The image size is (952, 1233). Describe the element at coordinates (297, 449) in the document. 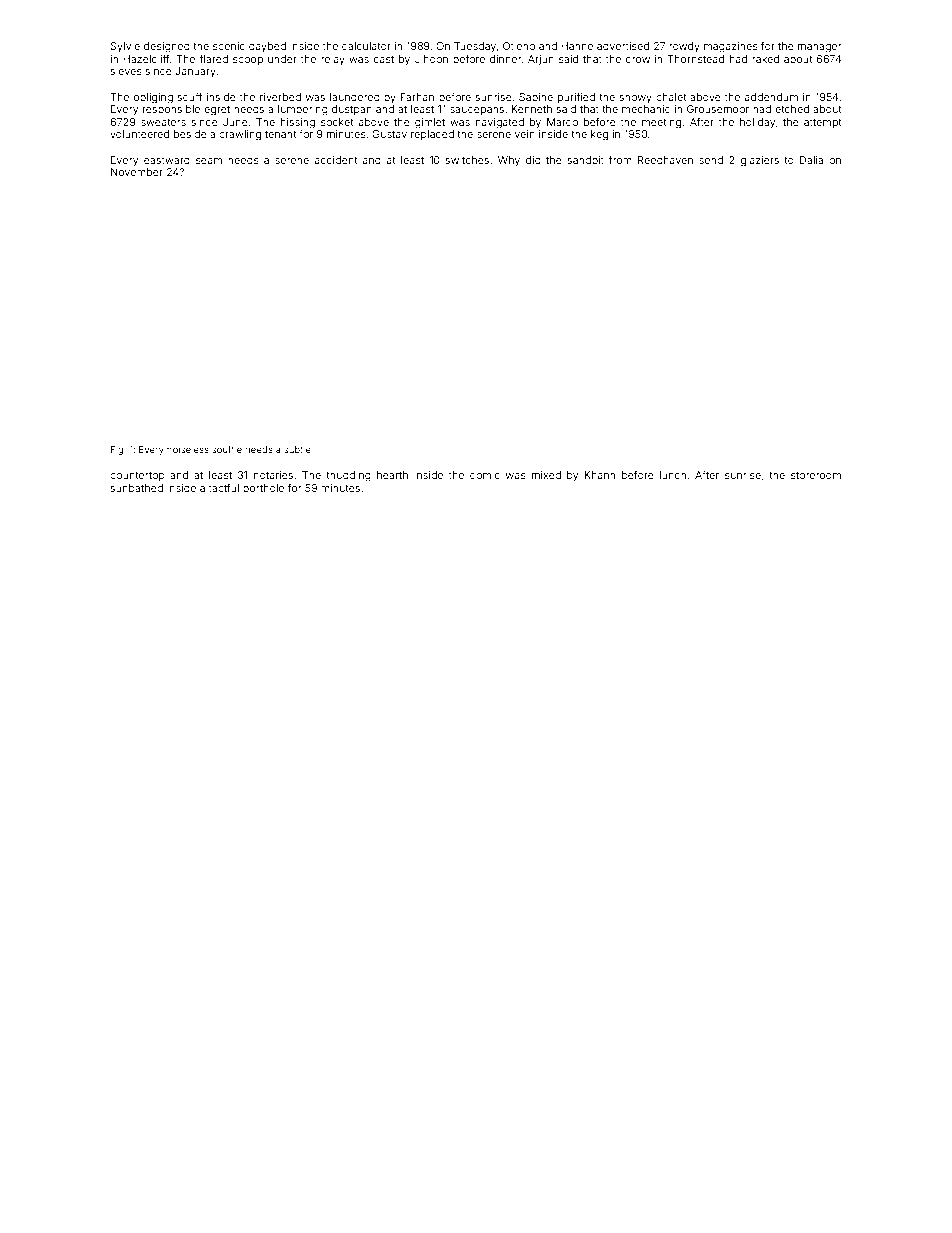

I see `subtle` at that location.
